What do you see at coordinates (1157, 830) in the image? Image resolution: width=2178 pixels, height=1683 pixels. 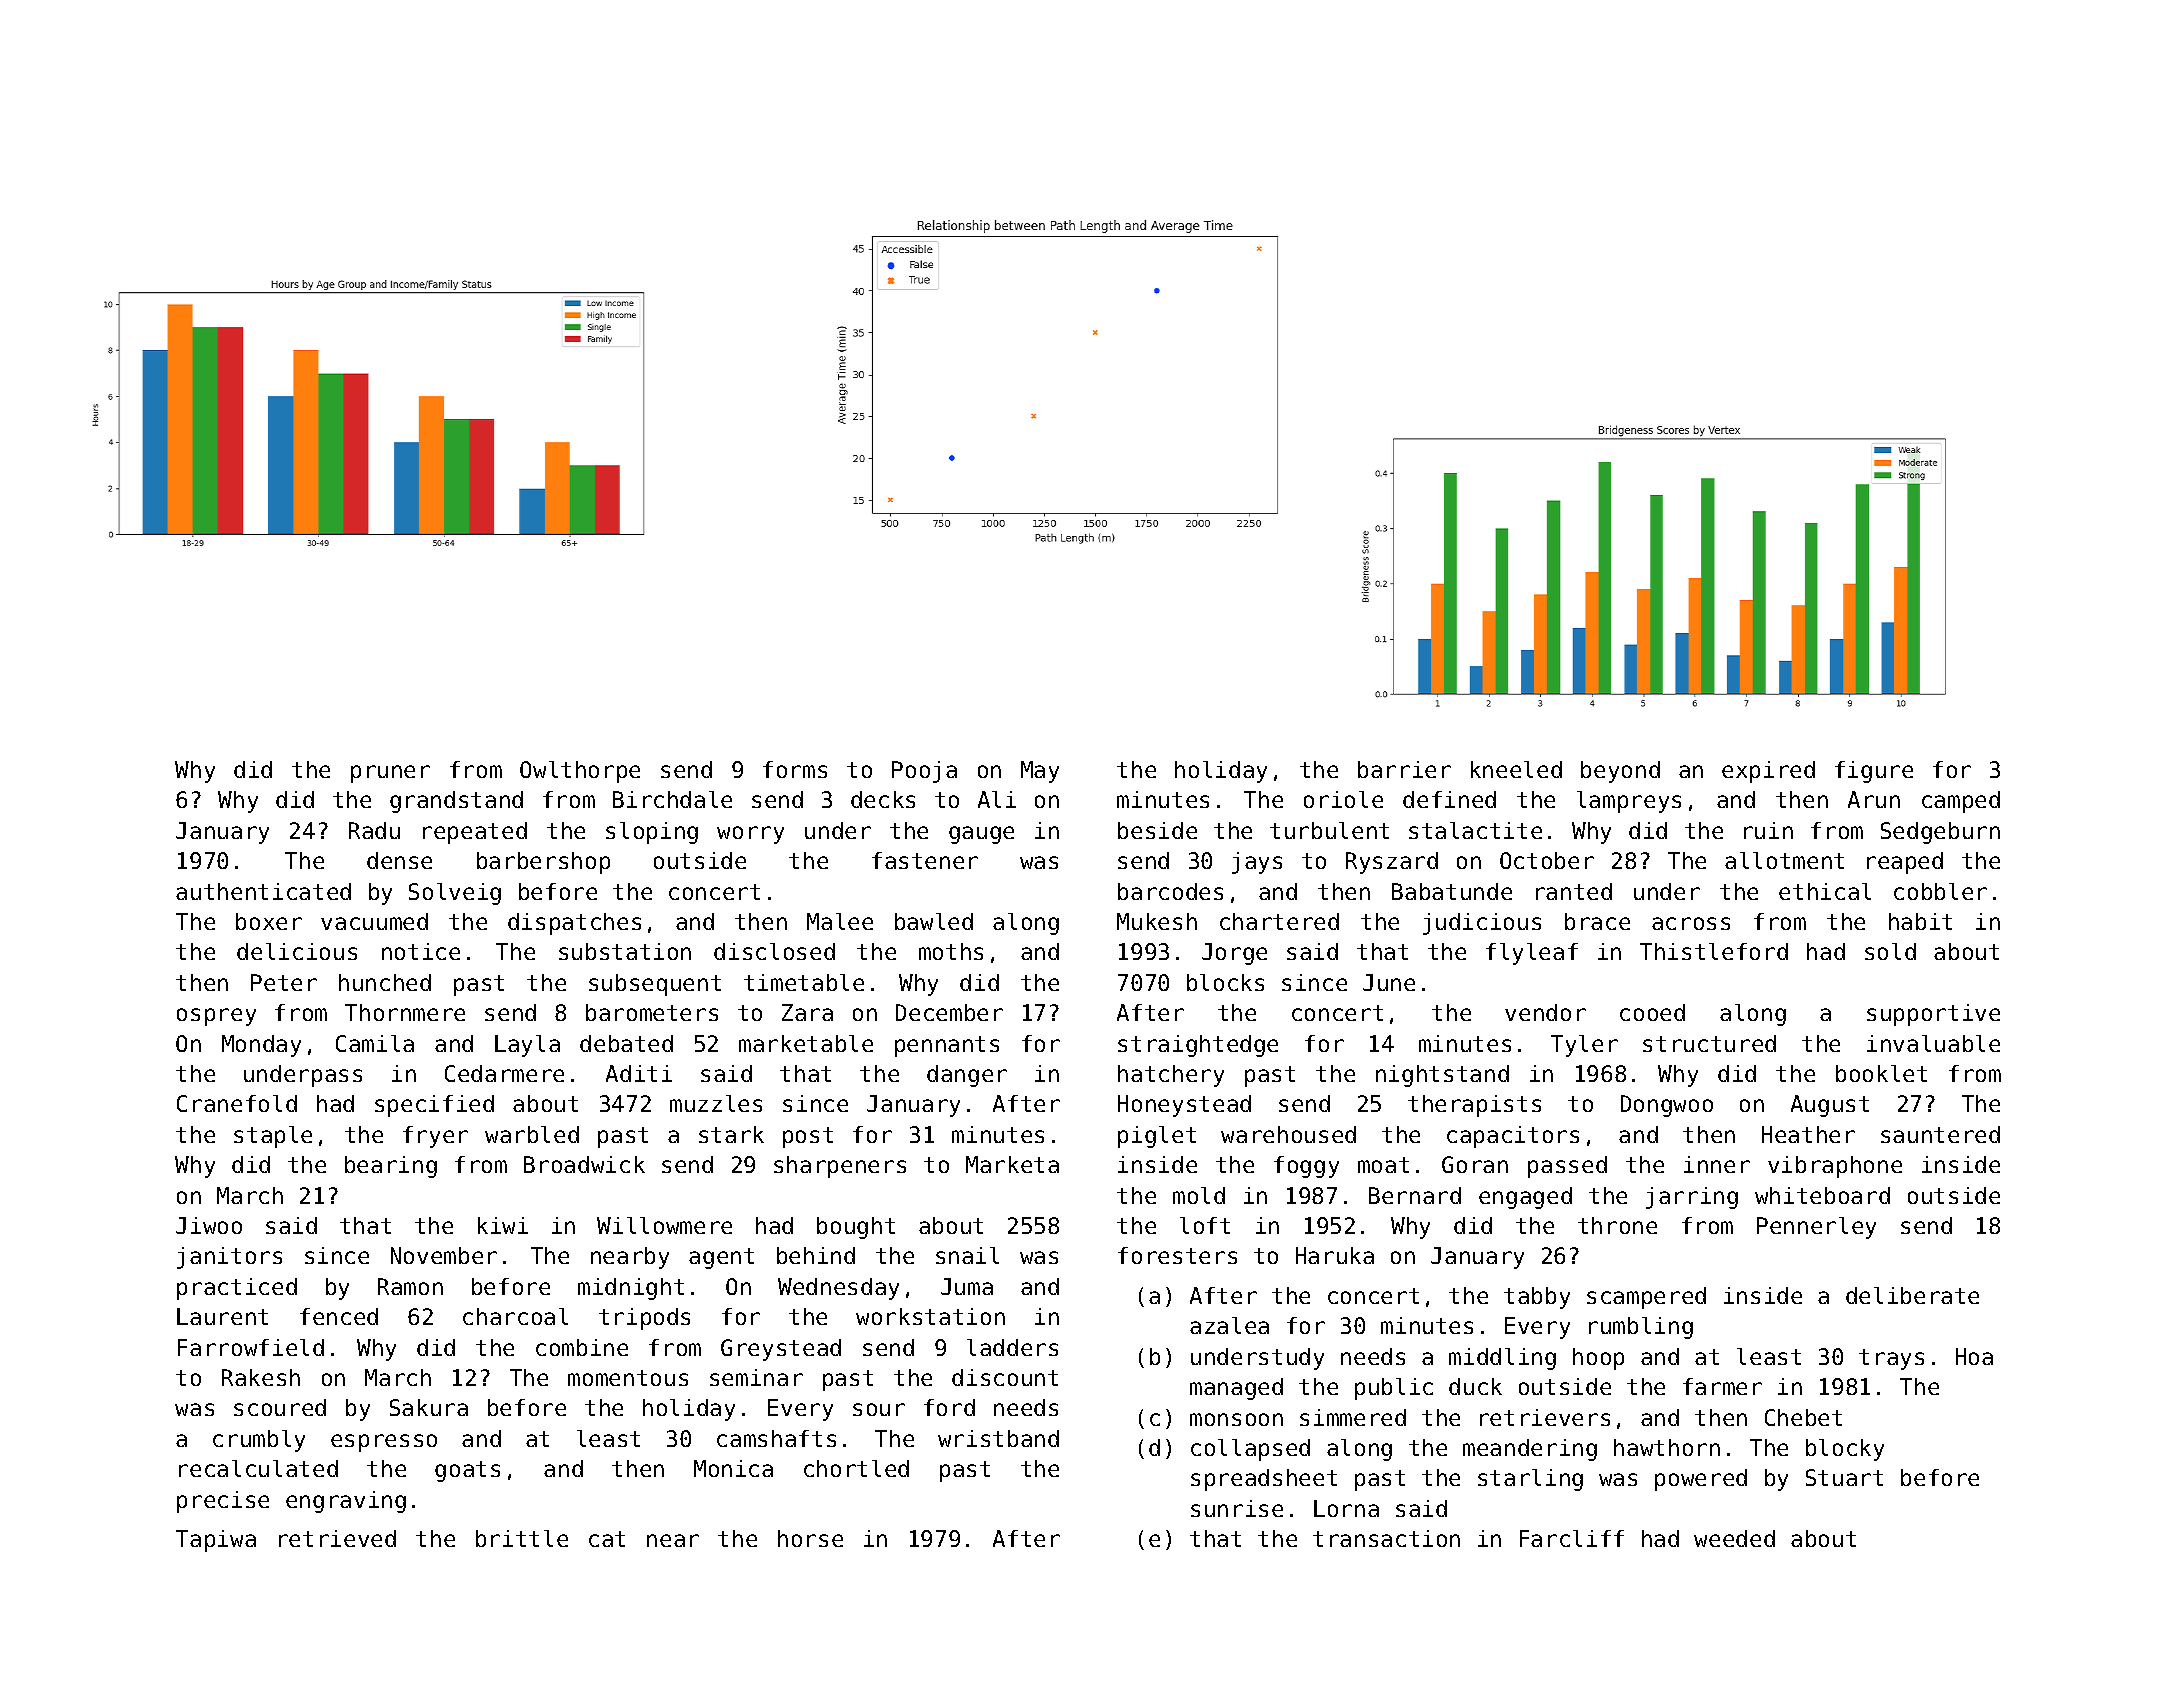 I see `beside` at bounding box center [1157, 830].
